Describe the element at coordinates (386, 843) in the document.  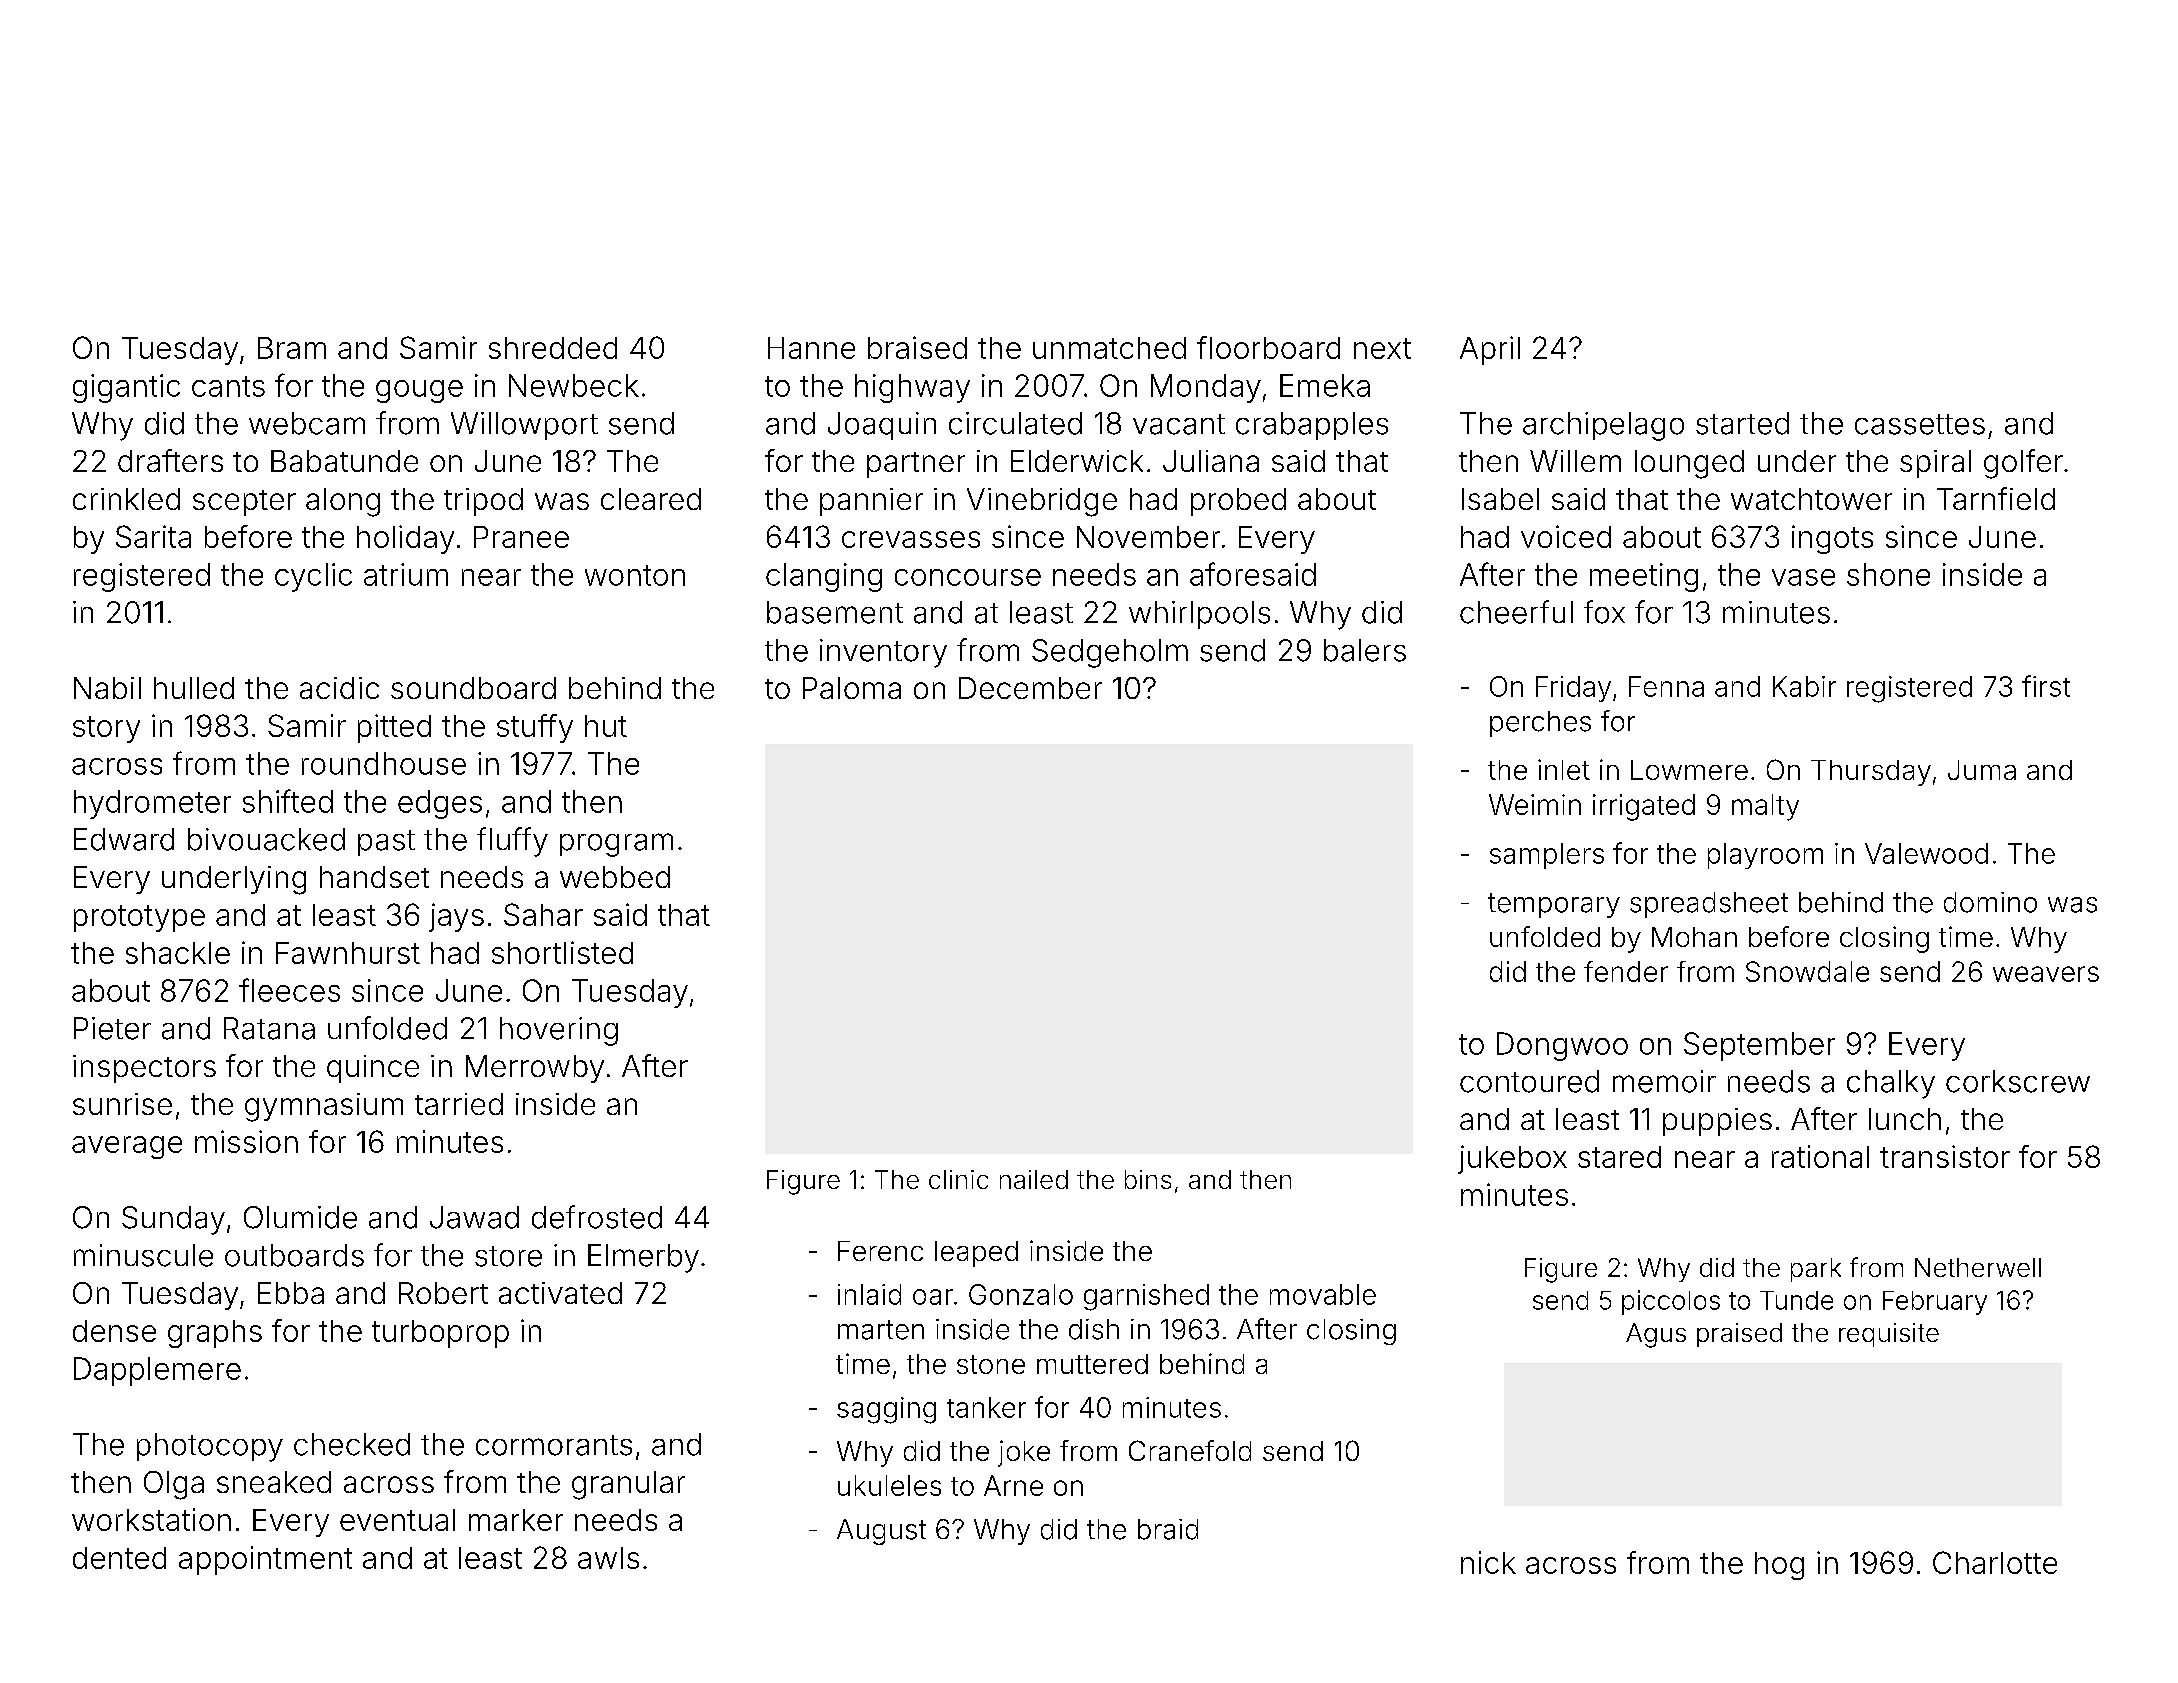
I see `past` at that location.
